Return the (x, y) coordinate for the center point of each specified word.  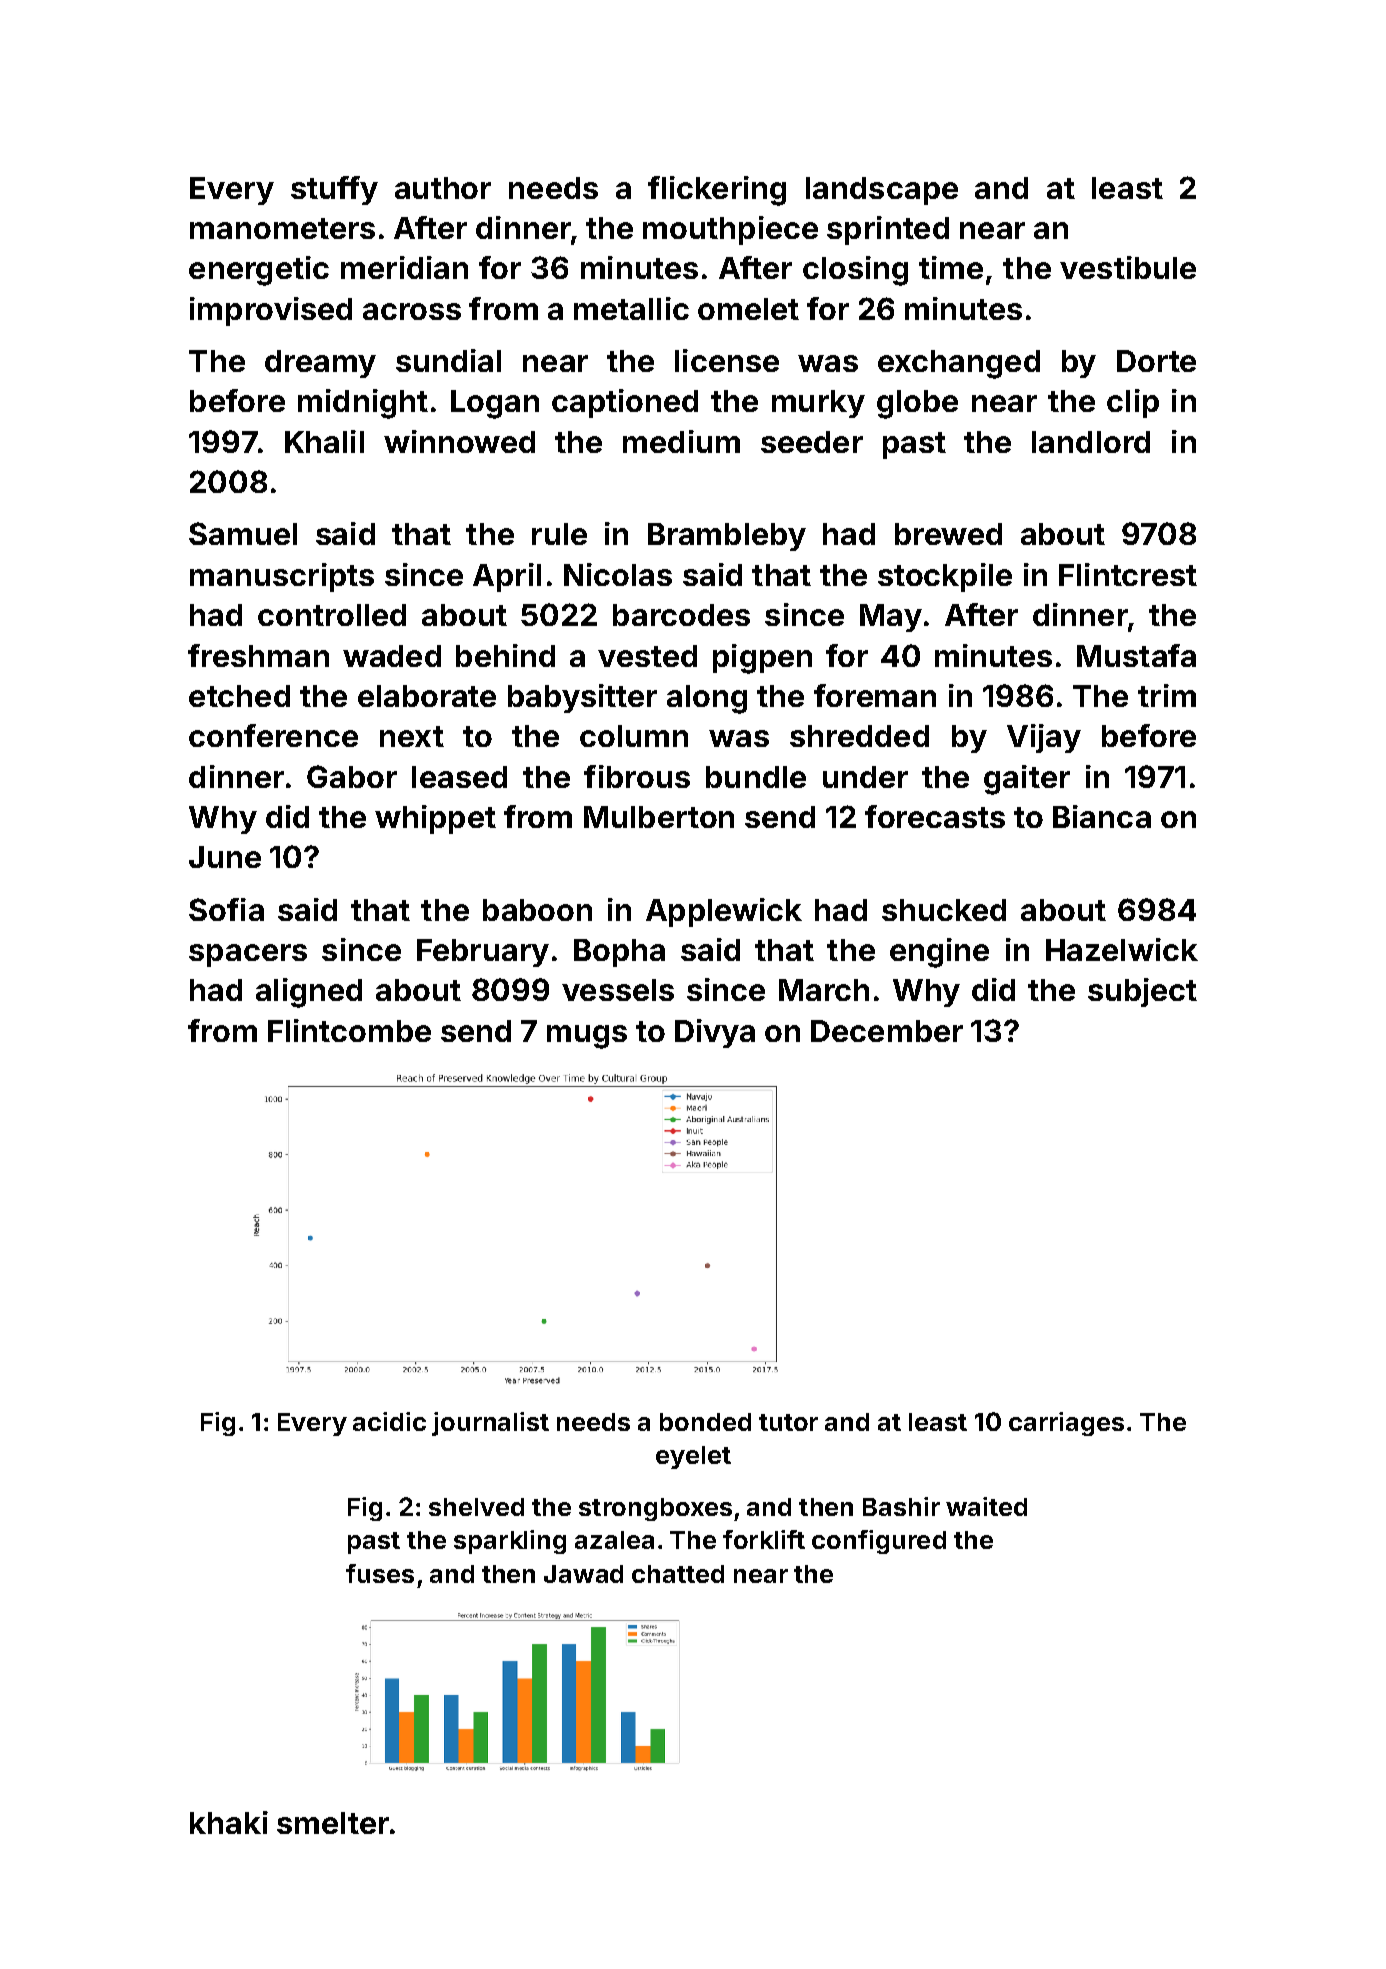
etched (239, 696)
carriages (1066, 1424)
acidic (389, 1421)
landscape (882, 191)
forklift (764, 1539)
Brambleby (727, 537)
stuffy (334, 190)
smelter (333, 1823)
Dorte (1156, 361)
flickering (717, 191)
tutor (788, 1422)
